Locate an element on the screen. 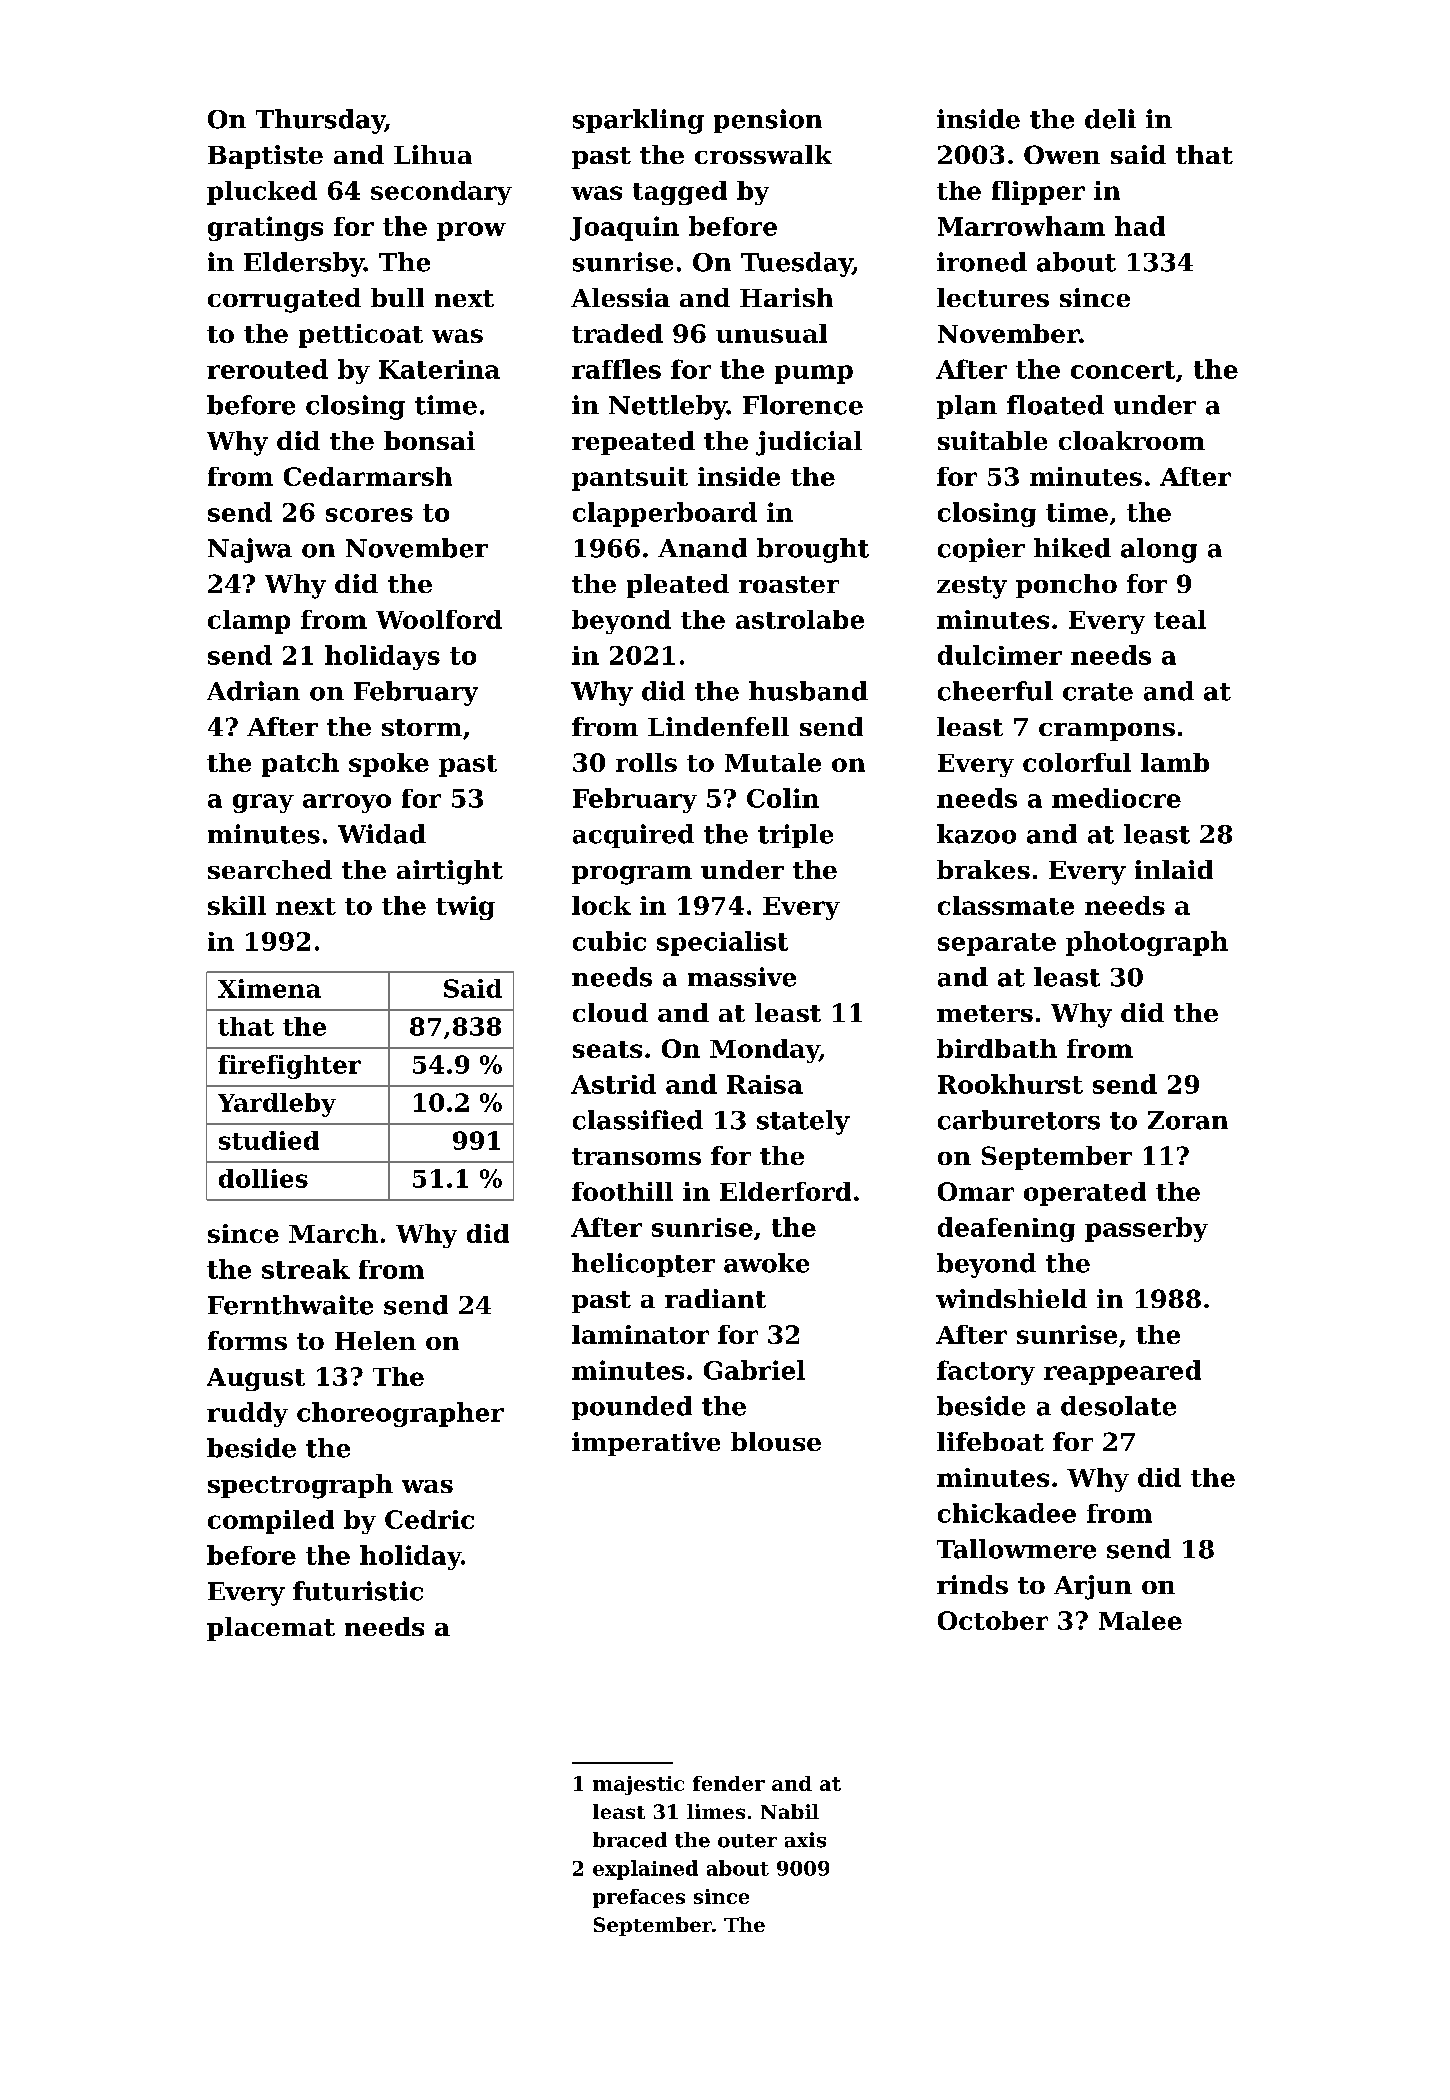  lamb is located at coordinates (1175, 762).
